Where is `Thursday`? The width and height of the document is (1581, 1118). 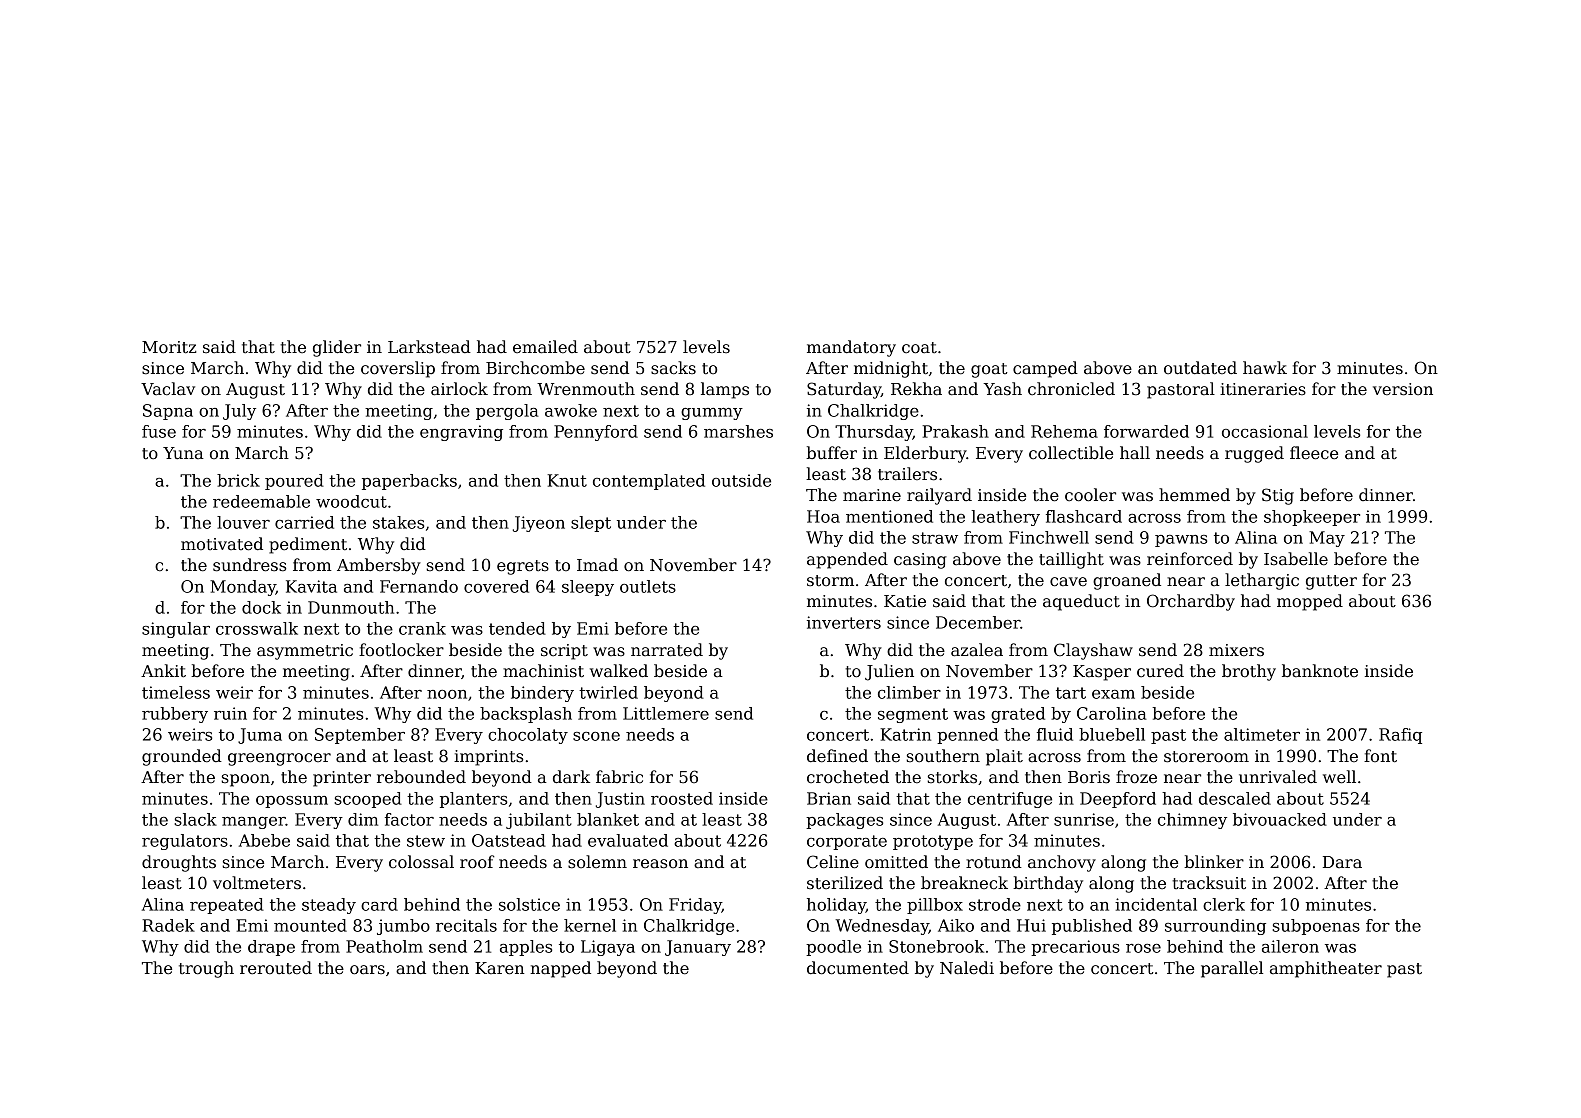 Thursday is located at coordinates (874, 433).
